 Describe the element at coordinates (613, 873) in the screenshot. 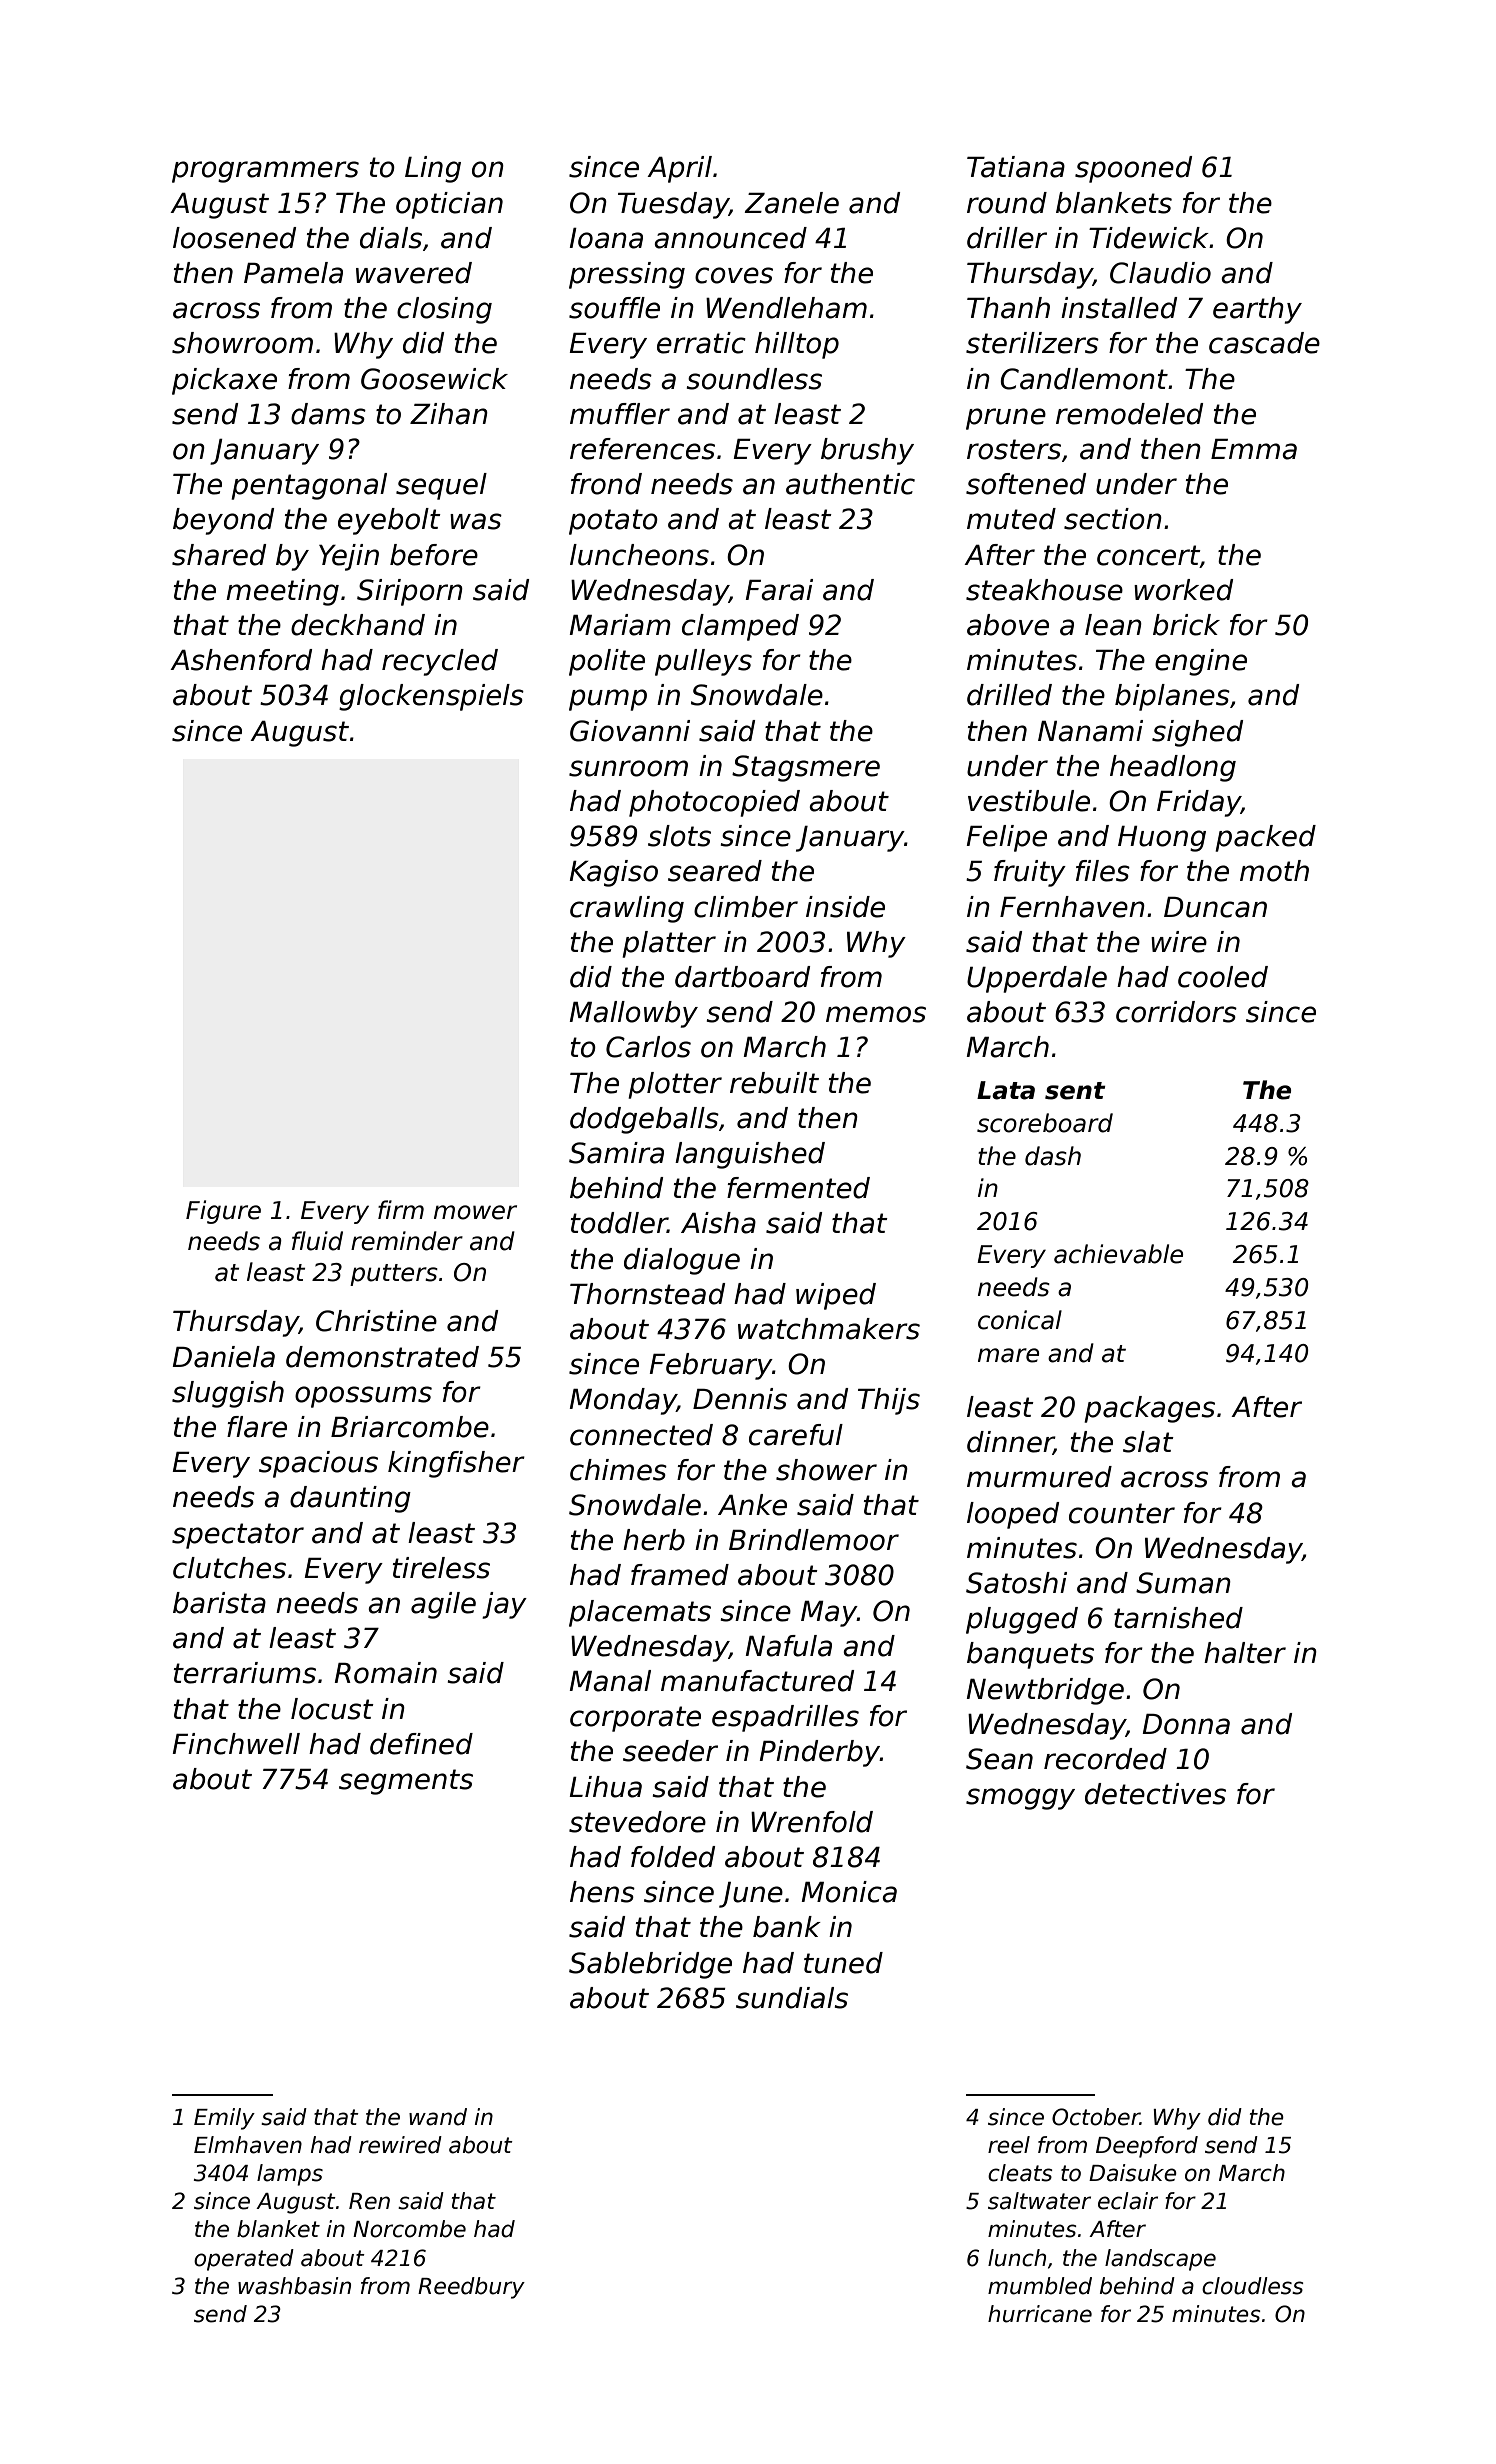

I see `Kagiso` at that location.
